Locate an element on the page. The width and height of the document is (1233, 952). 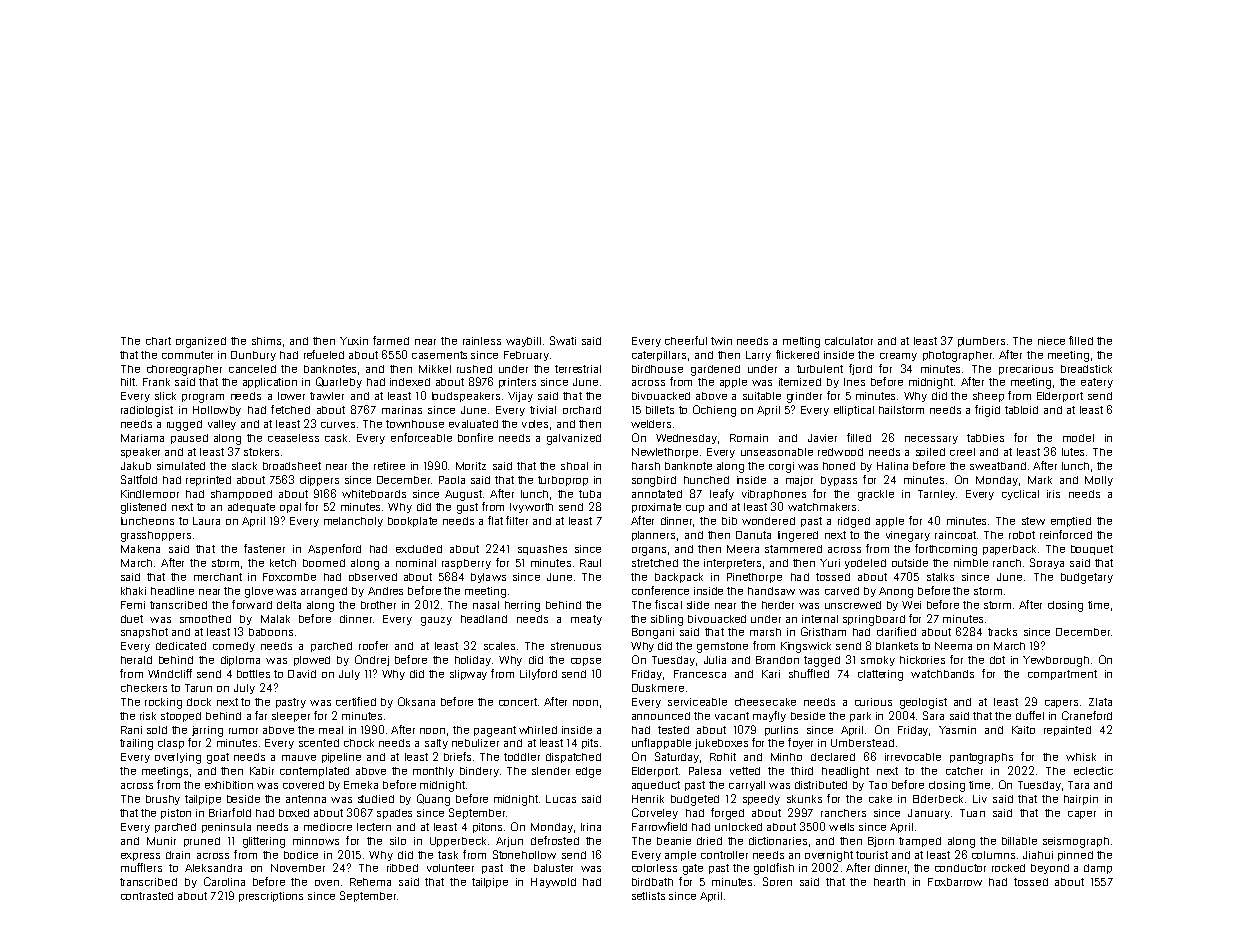
Laura is located at coordinates (206, 521).
